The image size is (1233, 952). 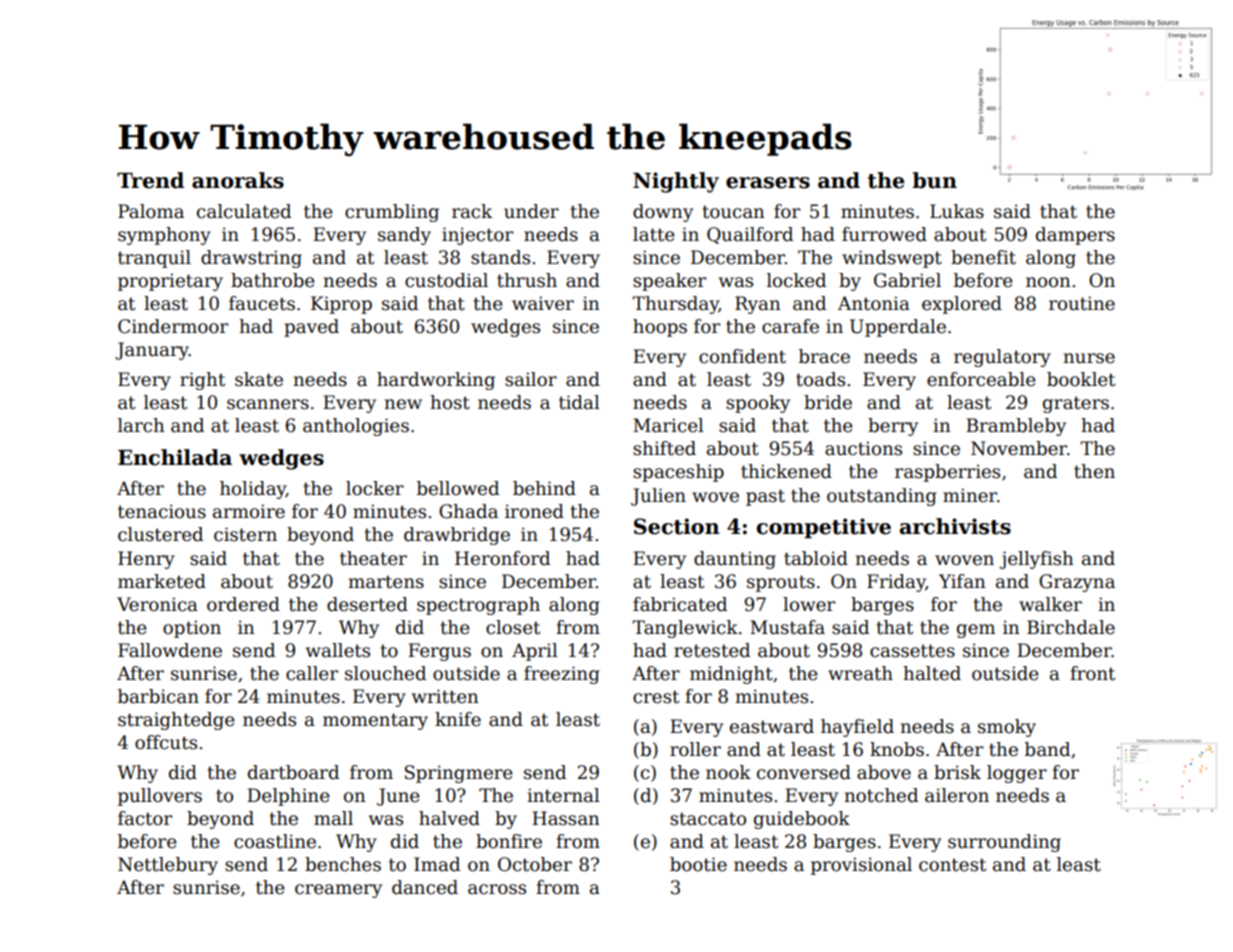 What do you see at coordinates (663, 213) in the screenshot?
I see `downy` at bounding box center [663, 213].
